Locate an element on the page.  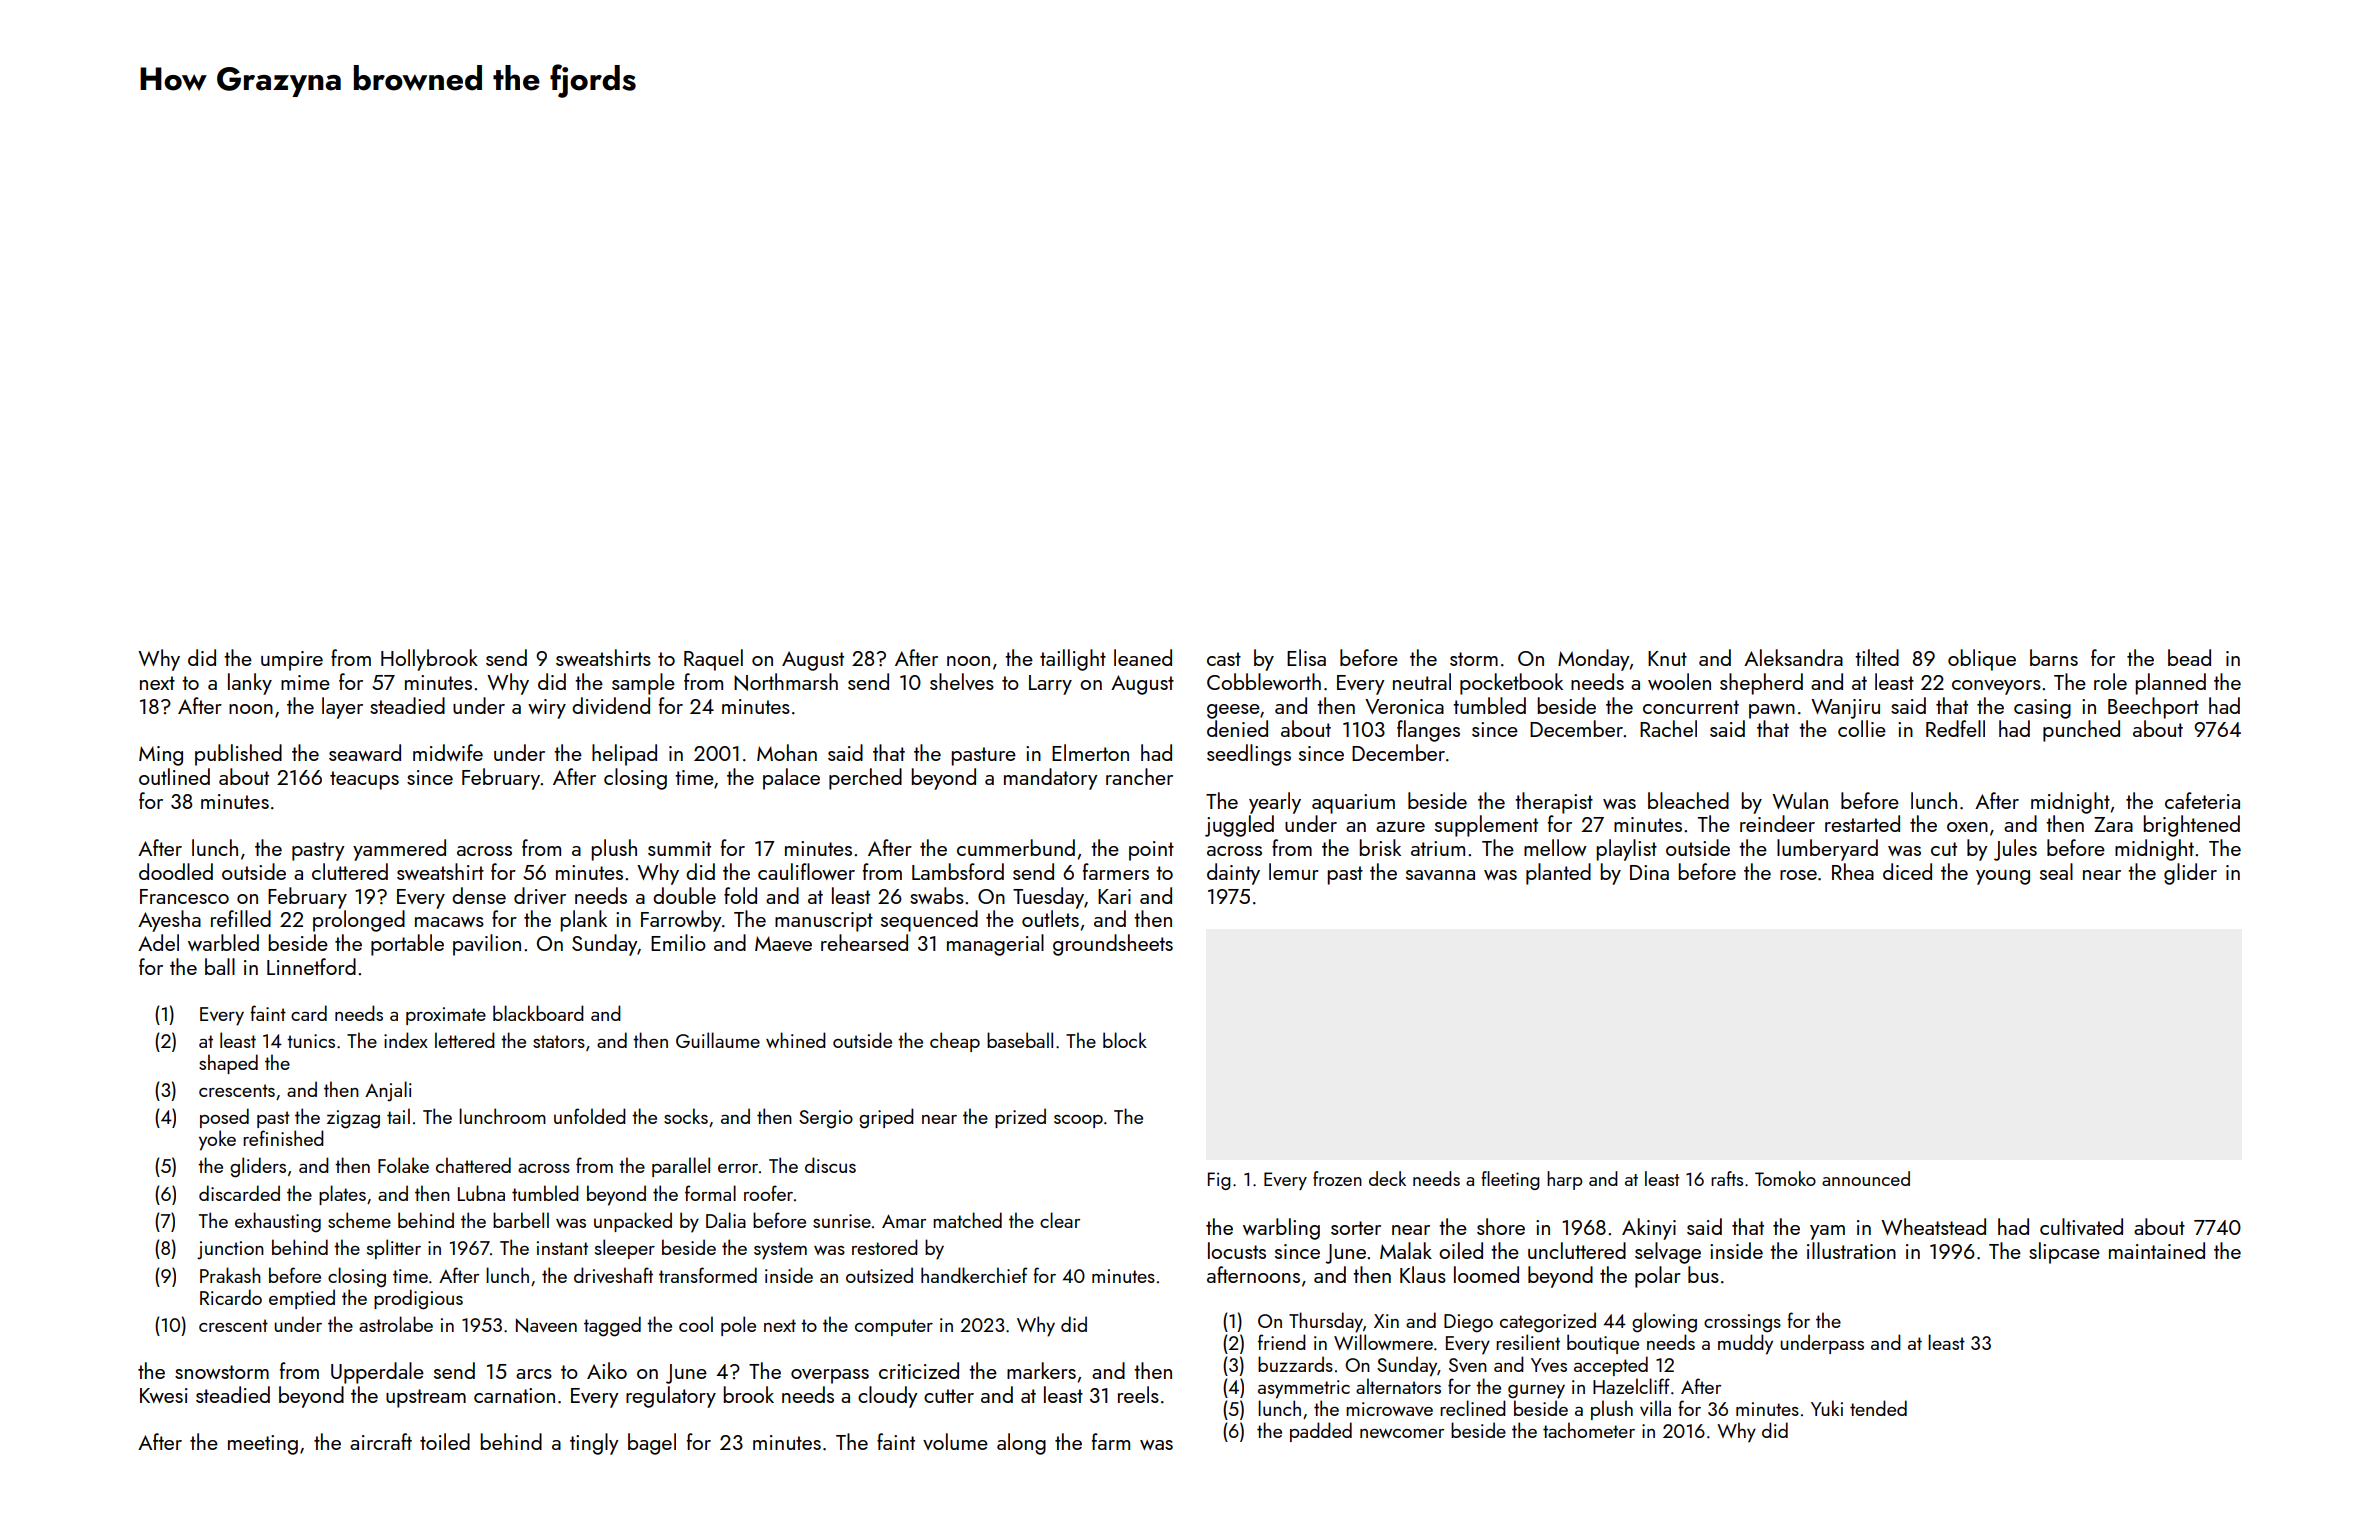
tilted is located at coordinates (1877, 657).
